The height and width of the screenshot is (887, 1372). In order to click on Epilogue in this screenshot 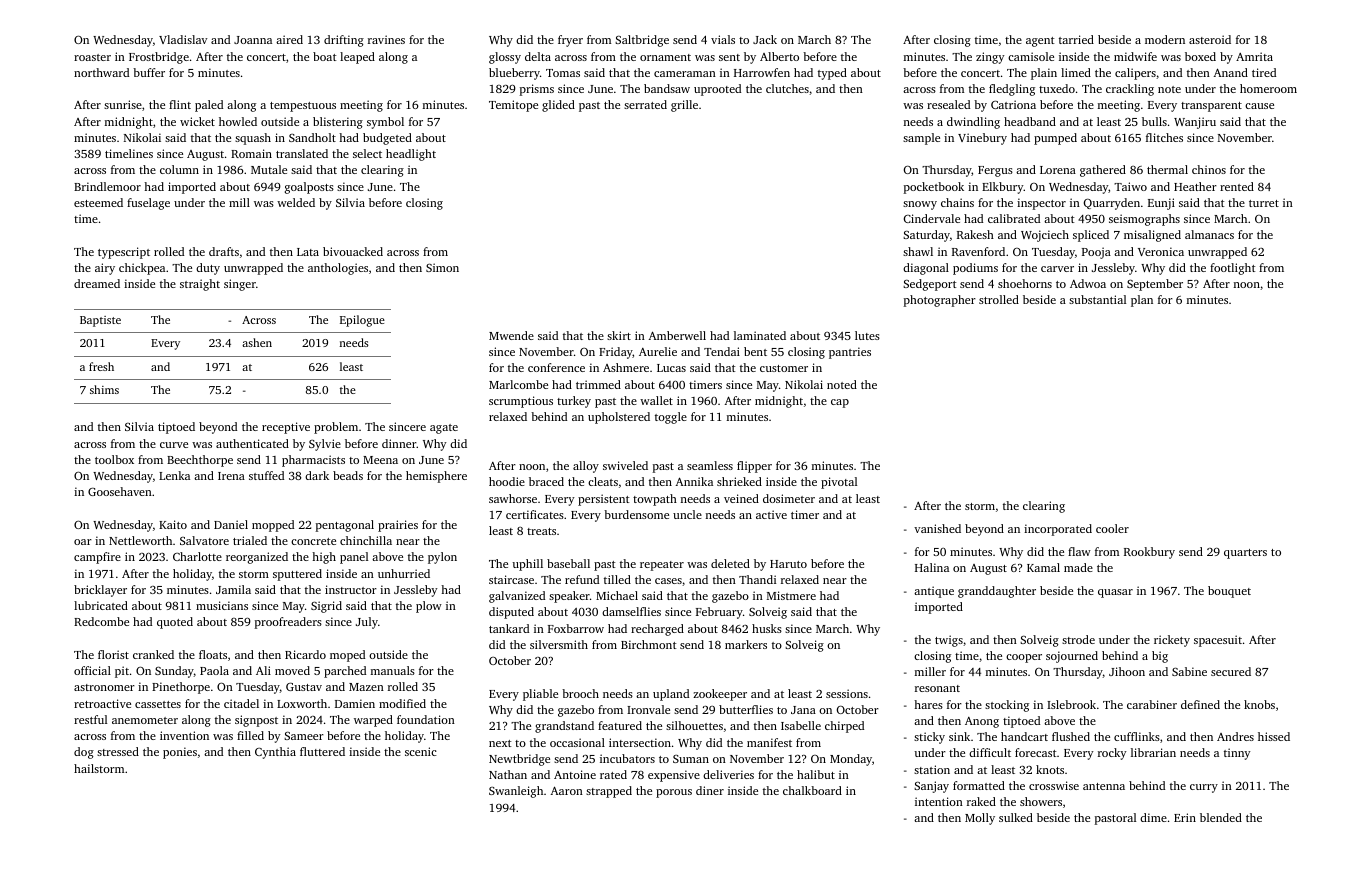, I will do `click(362, 321)`.
